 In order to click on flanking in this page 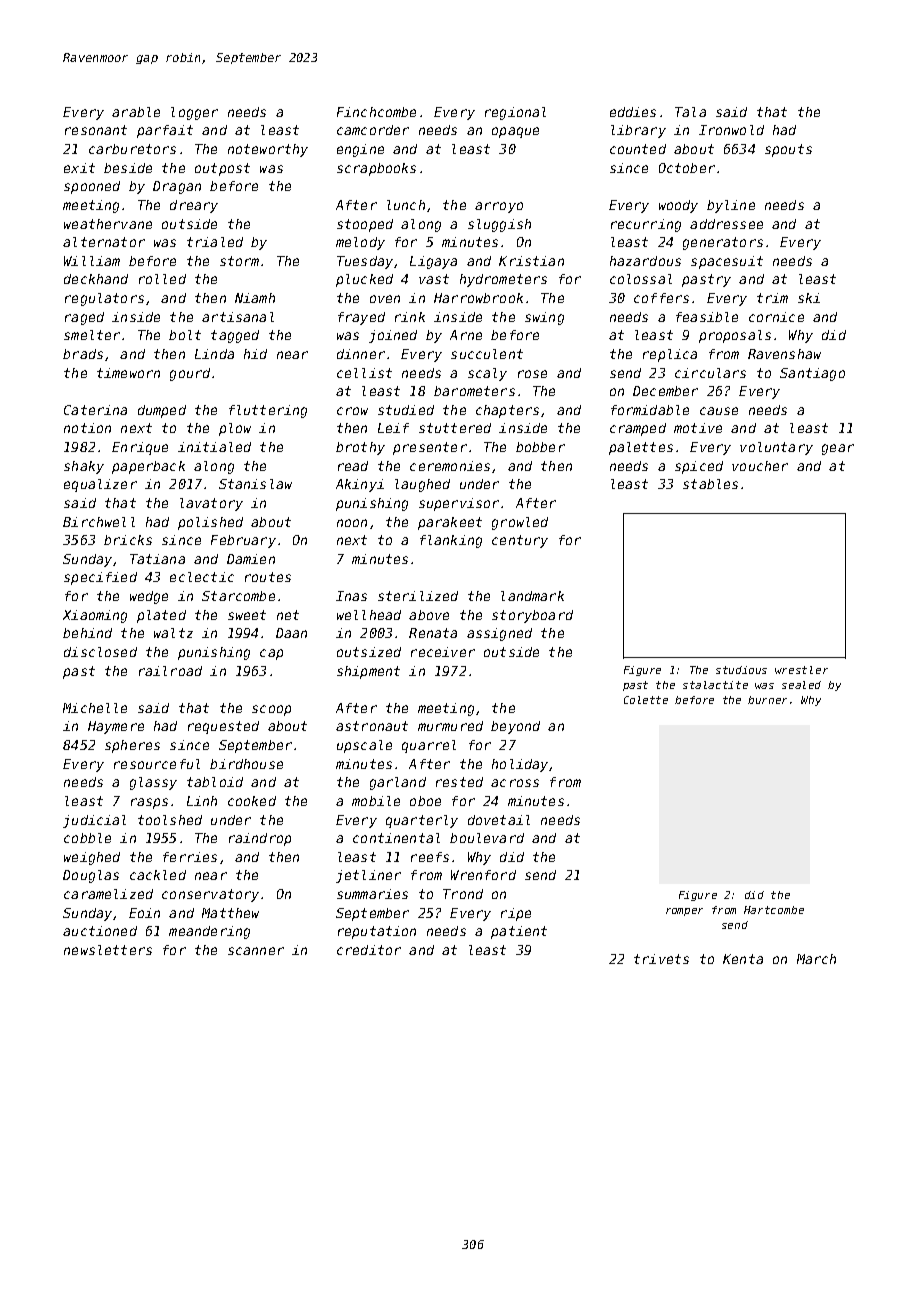, I will do `click(451, 541)`.
